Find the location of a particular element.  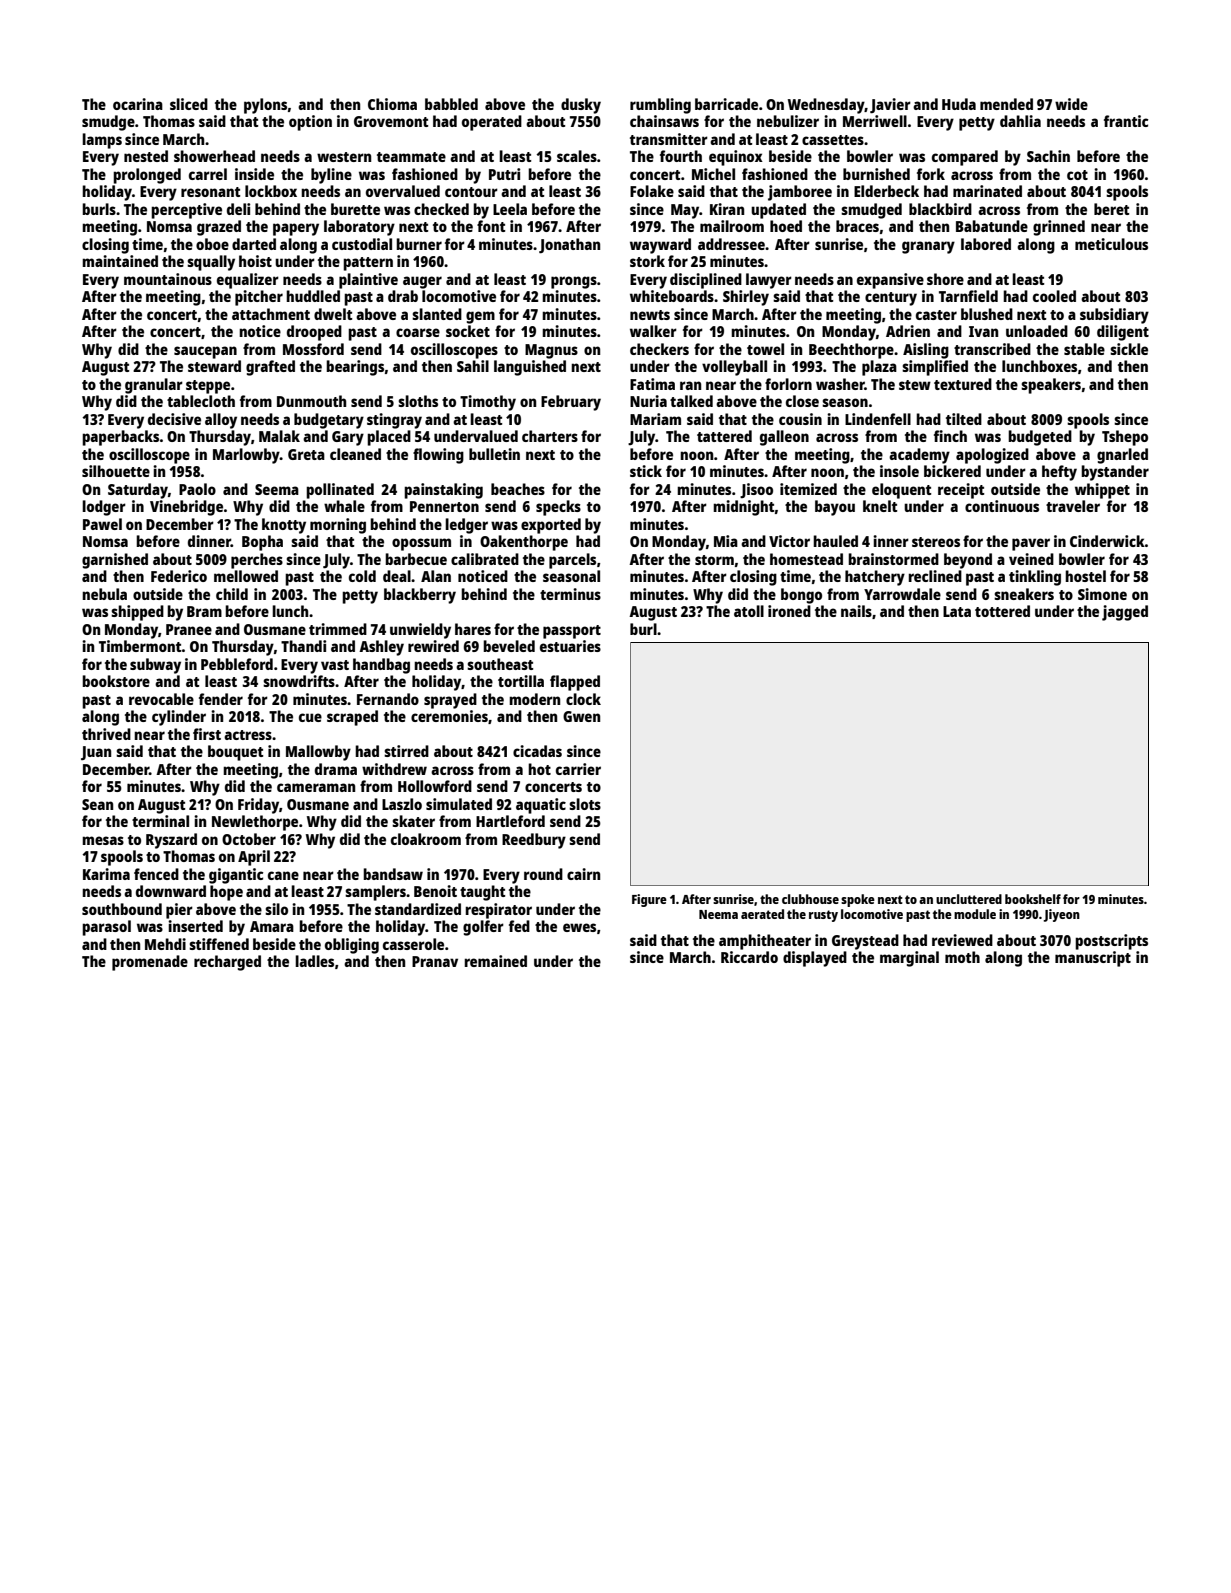

Lata is located at coordinates (957, 611).
